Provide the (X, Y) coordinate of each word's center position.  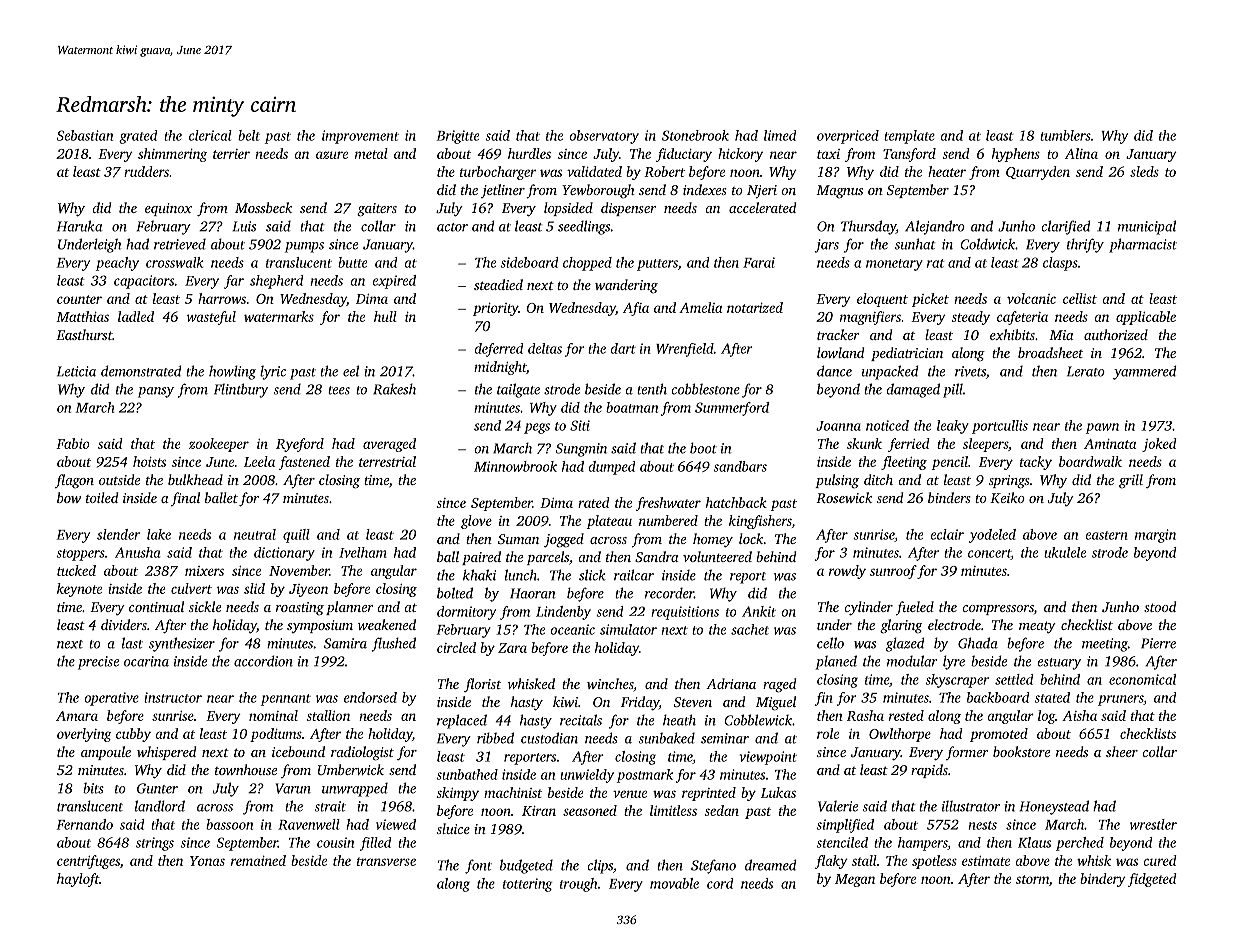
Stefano (713, 866)
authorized (1116, 334)
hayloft (78, 880)
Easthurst (84, 334)
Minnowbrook (515, 466)
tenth (652, 389)
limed (780, 135)
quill (296, 536)
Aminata (1110, 444)
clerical (210, 135)
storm (1032, 879)
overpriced (848, 137)
